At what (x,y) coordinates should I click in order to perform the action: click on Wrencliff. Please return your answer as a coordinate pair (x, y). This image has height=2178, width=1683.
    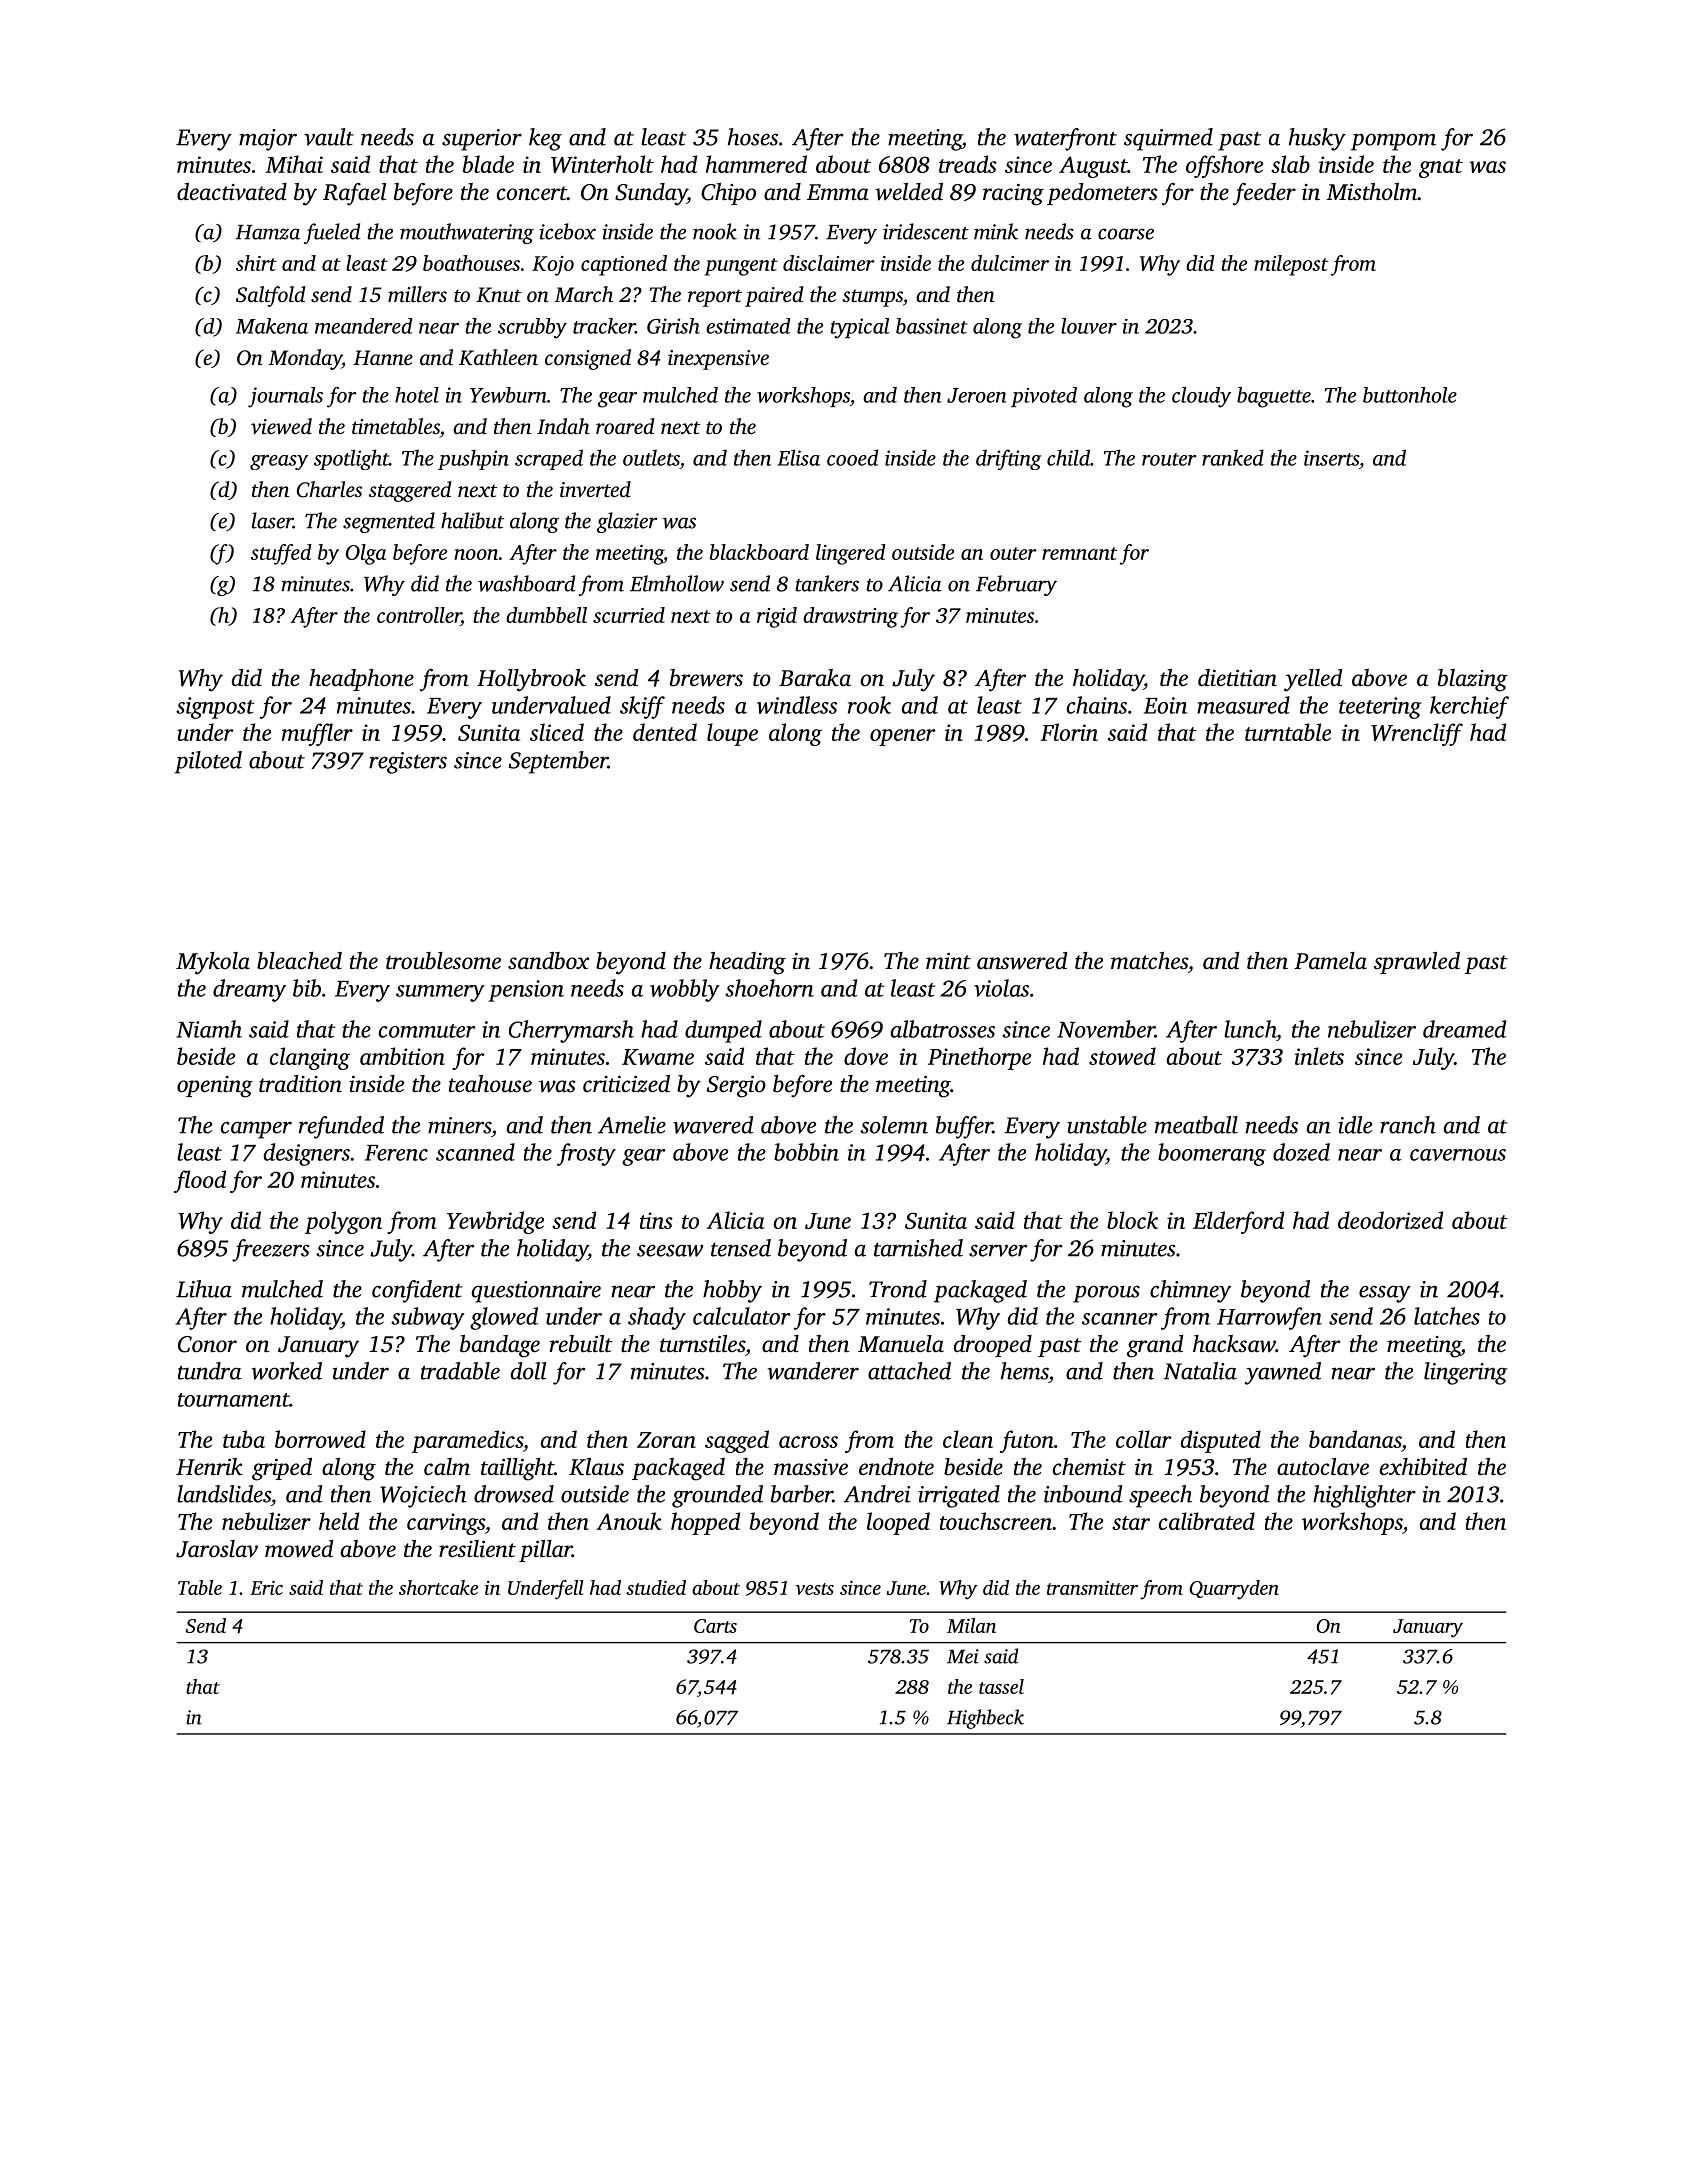
    Looking at the image, I should click on (1417, 734).
